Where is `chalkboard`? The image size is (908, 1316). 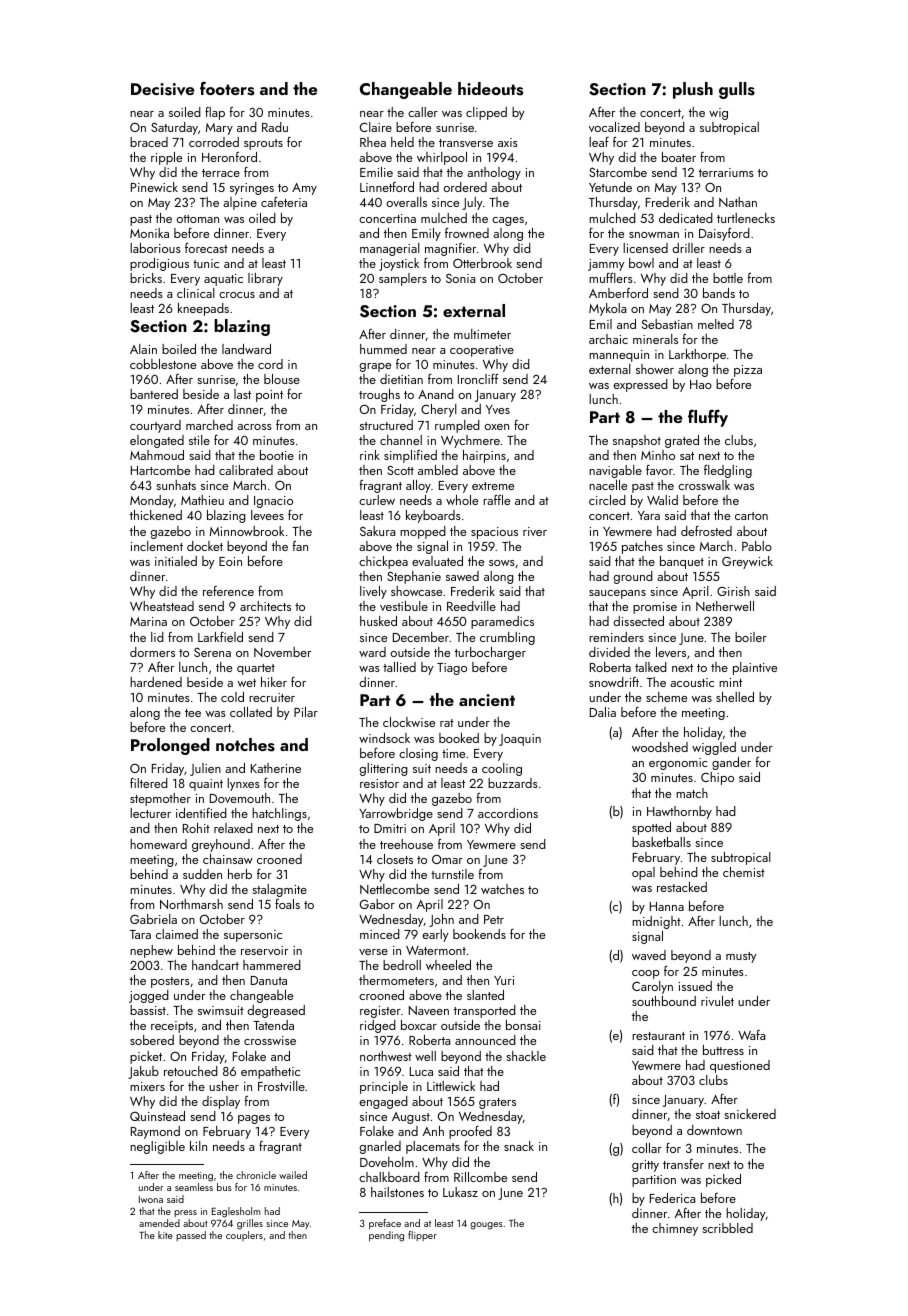
chalkboard is located at coordinates (389, 1177).
